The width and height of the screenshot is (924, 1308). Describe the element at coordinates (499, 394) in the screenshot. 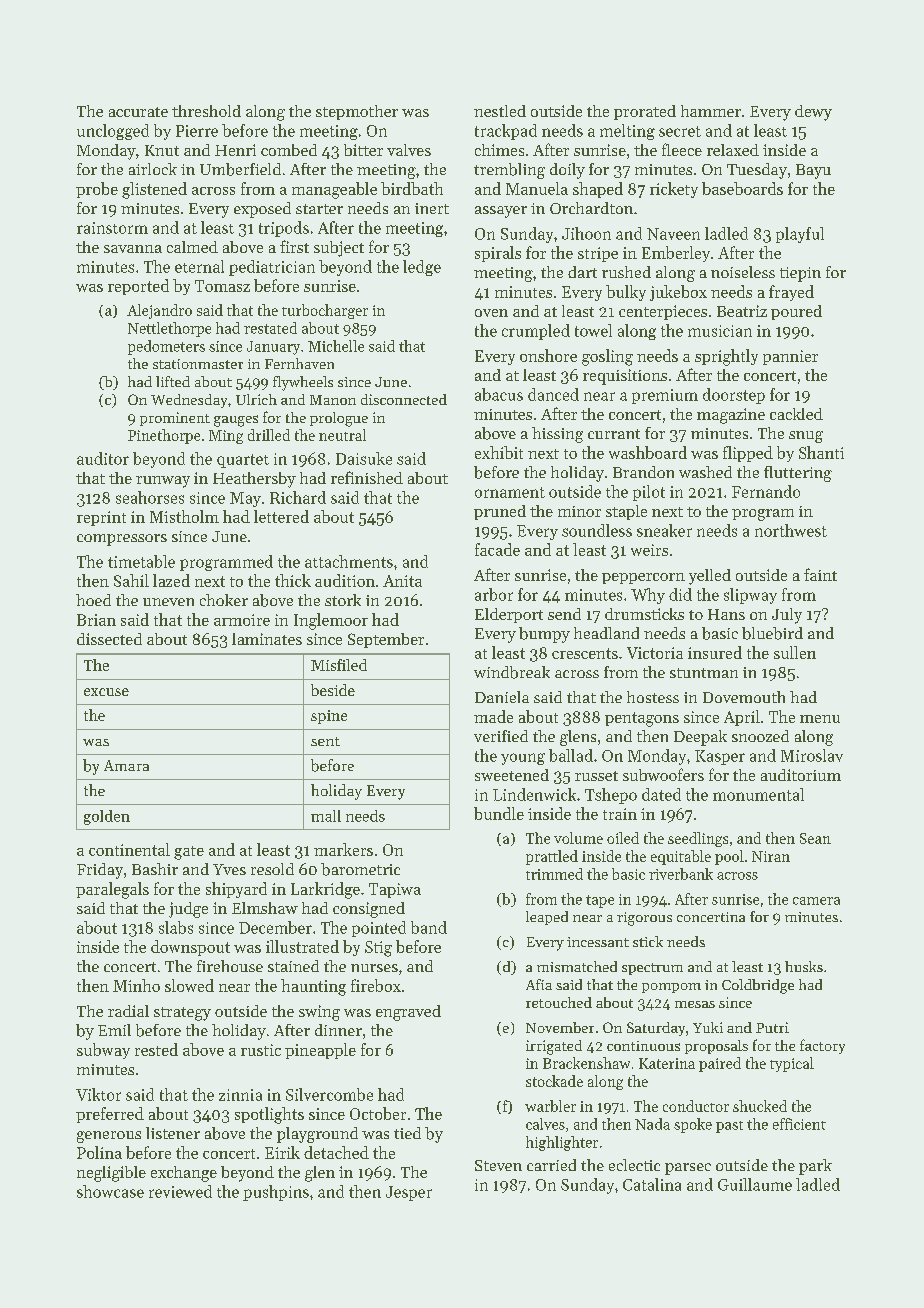

I see `abacus` at that location.
